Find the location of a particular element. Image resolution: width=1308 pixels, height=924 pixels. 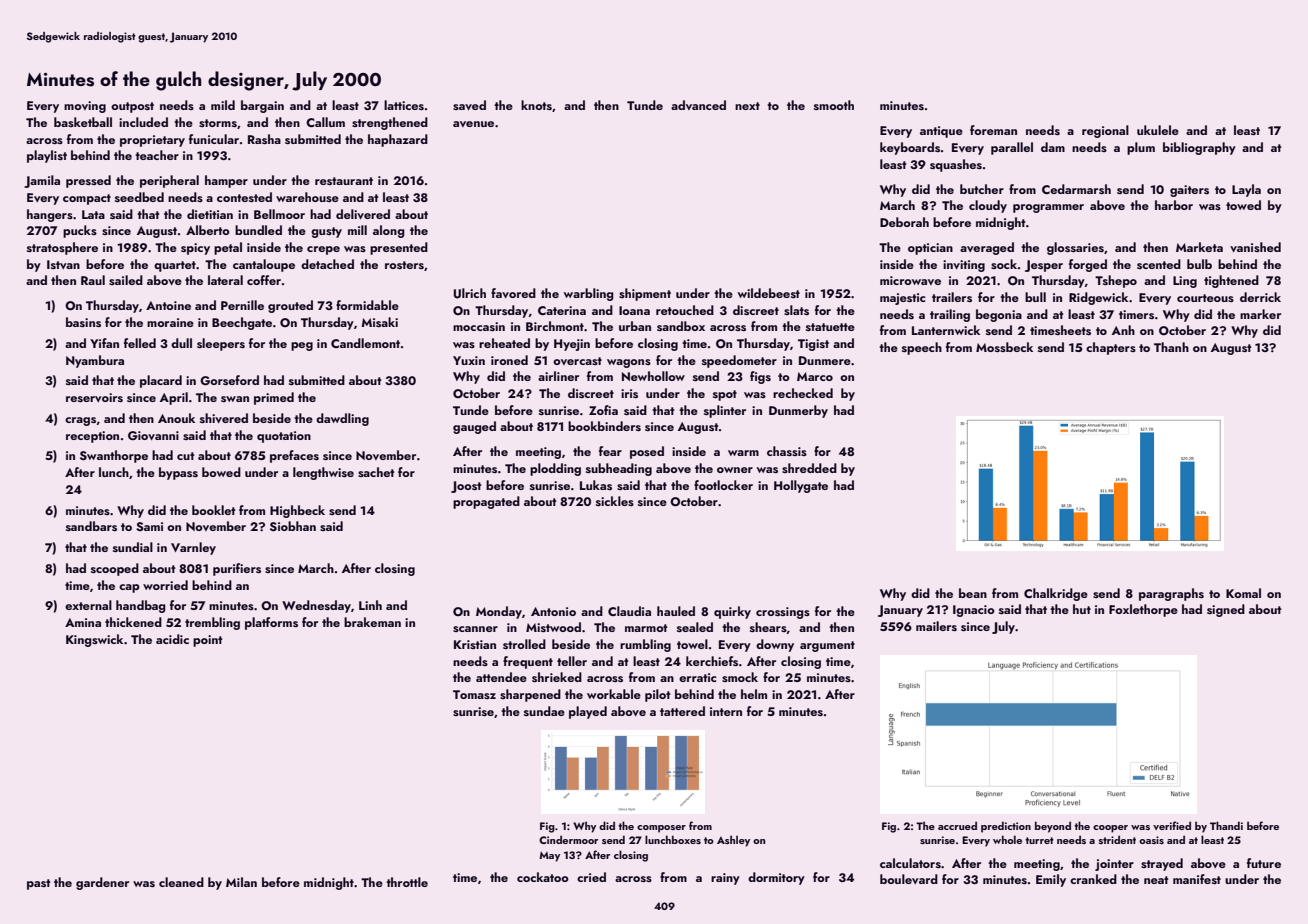

vanished is located at coordinates (1255, 247).
